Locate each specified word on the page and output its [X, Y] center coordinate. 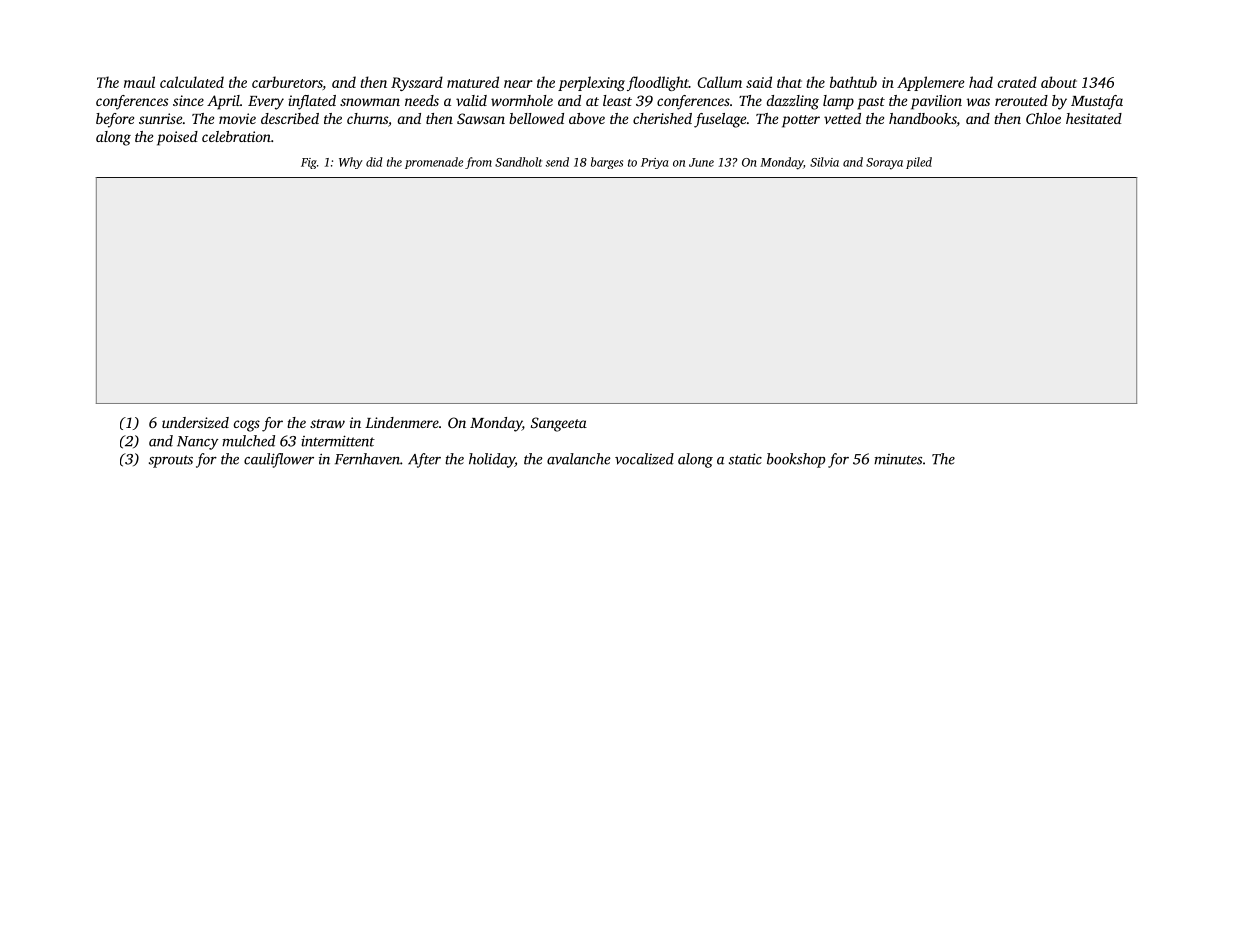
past [871, 103]
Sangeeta [559, 424]
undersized [195, 422]
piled [919, 163]
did [374, 162]
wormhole [522, 100]
